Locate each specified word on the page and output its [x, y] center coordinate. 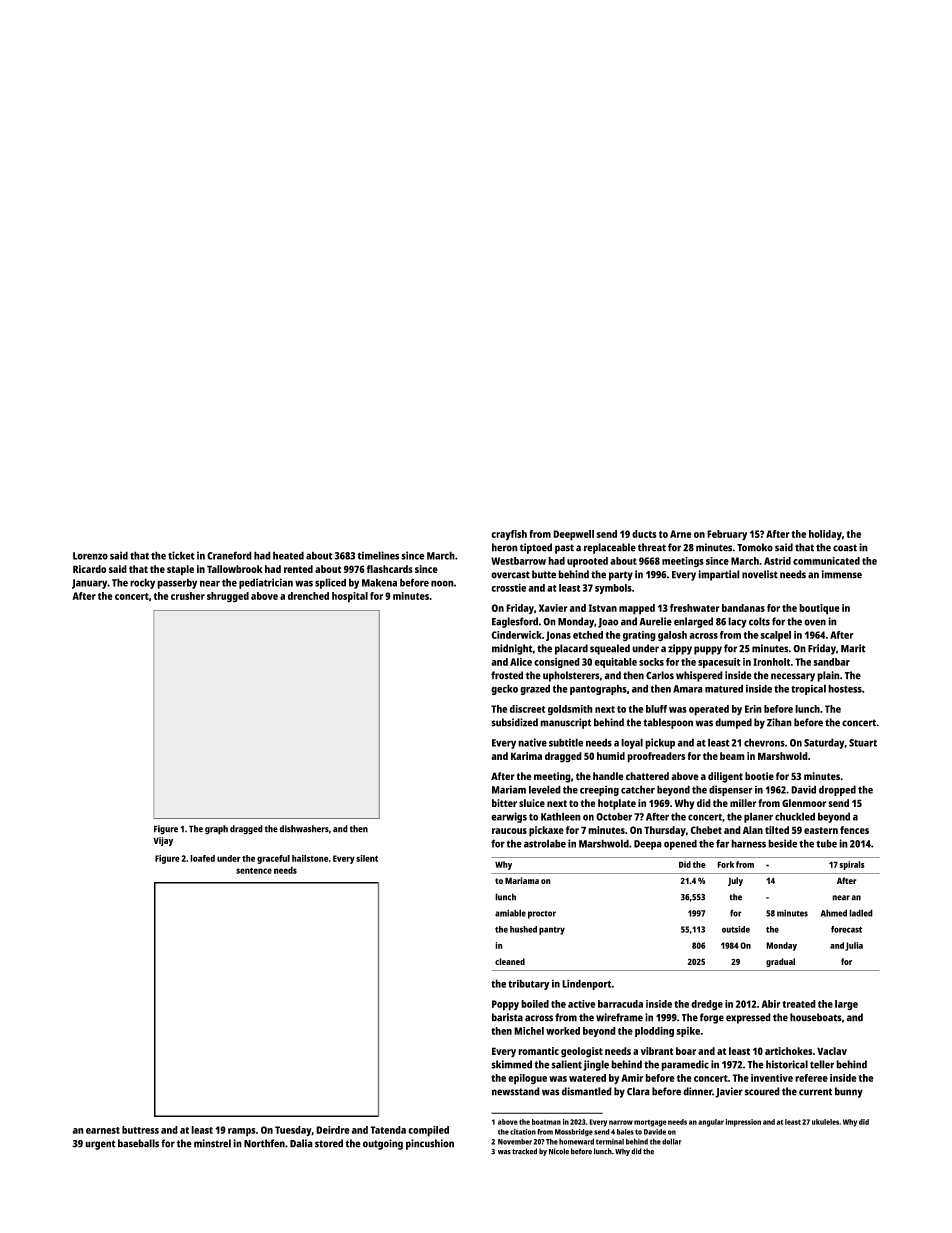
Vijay [163, 841]
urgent [100, 1145]
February [727, 535]
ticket [181, 555]
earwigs [509, 817]
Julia [854, 946]
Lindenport [587, 984]
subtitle [566, 742]
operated [709, 710]
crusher [188, 596]
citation [523, 1132]
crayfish [509, 535]
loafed [202, 858]
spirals [852, 865]
